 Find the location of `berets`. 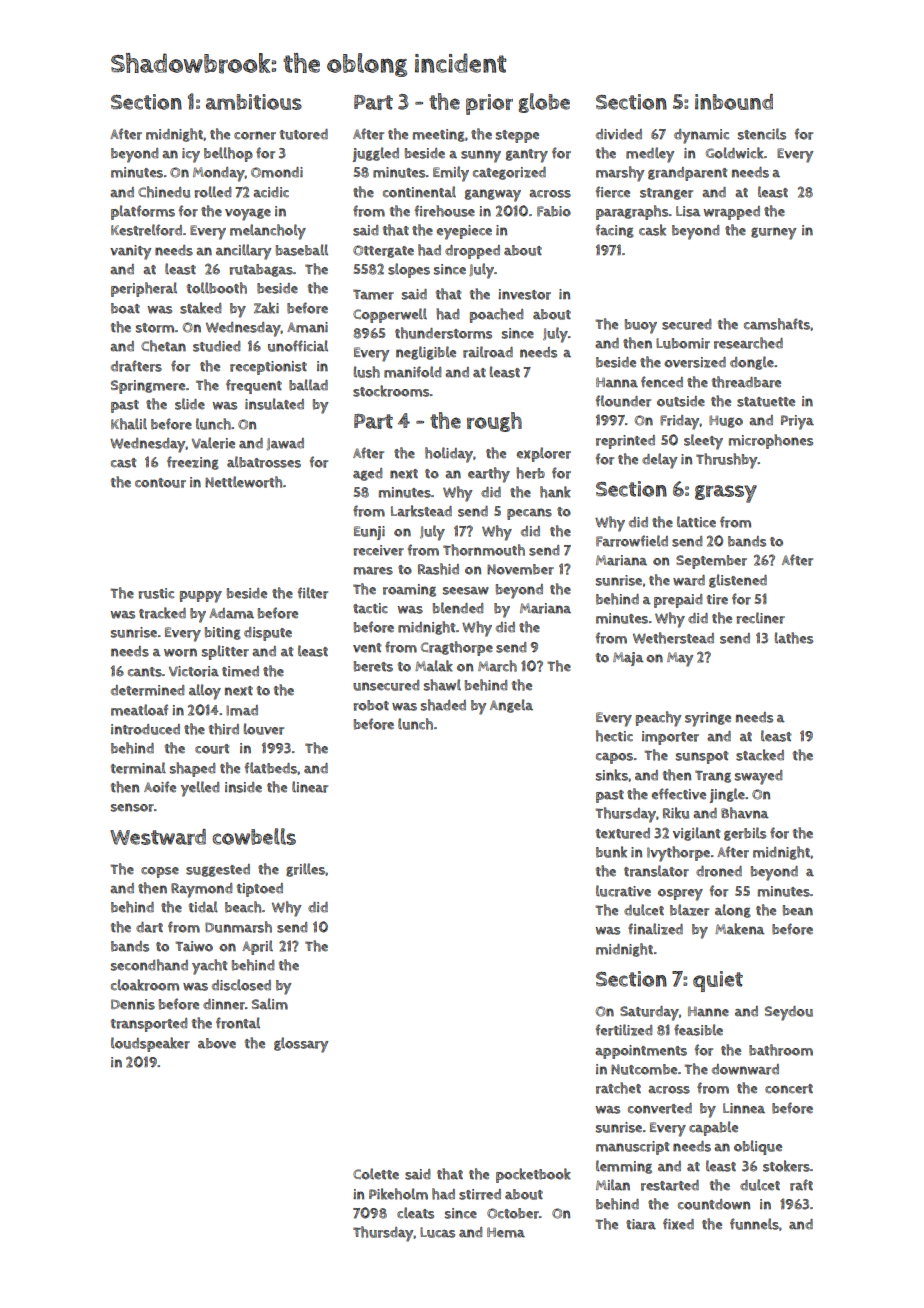

berets is located at coordinates (373, 666).
